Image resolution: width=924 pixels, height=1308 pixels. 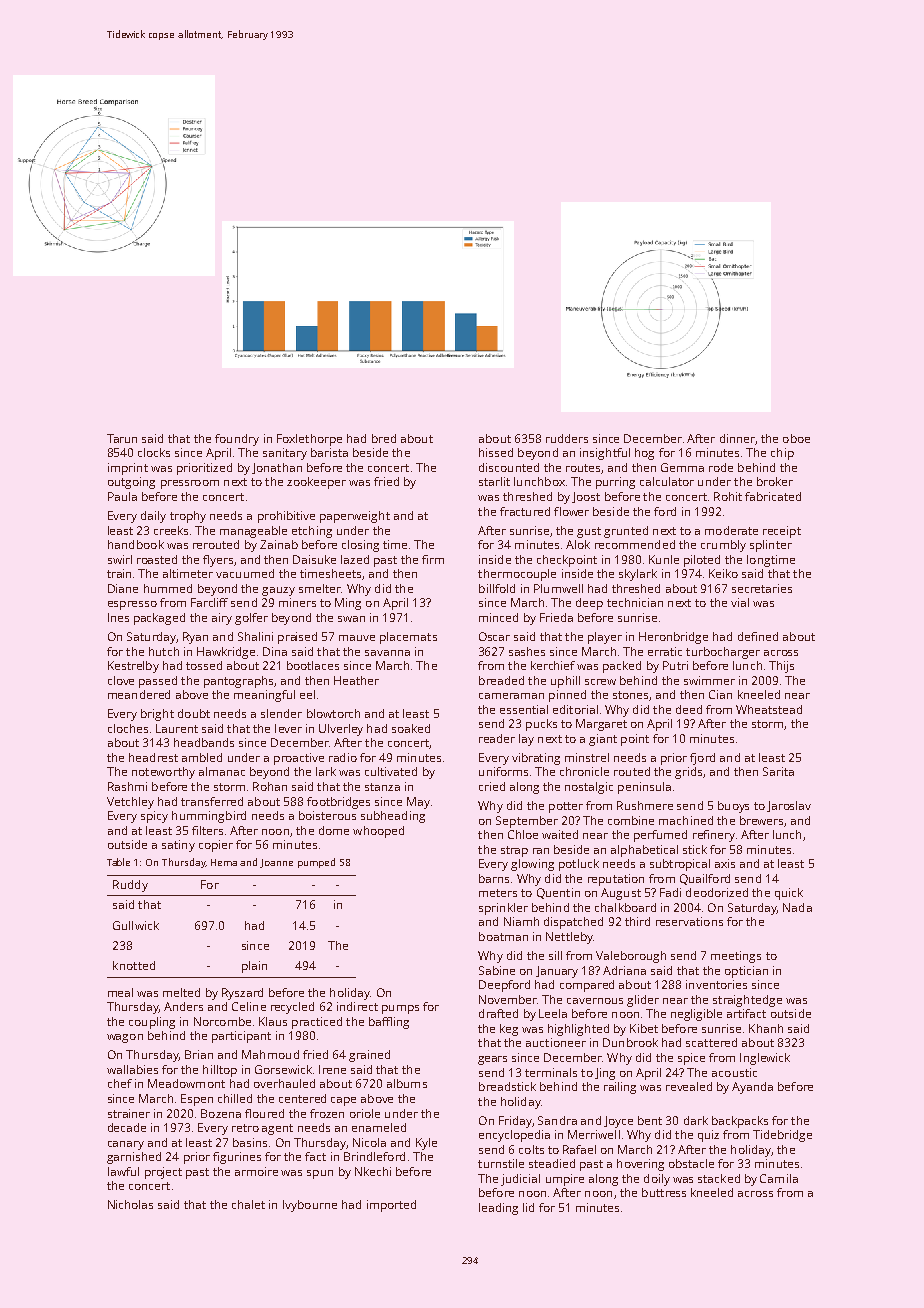 What do you see at coordinates (644, 454) in the screenshot?
I see `hog` at bounding box center [644, 454].
